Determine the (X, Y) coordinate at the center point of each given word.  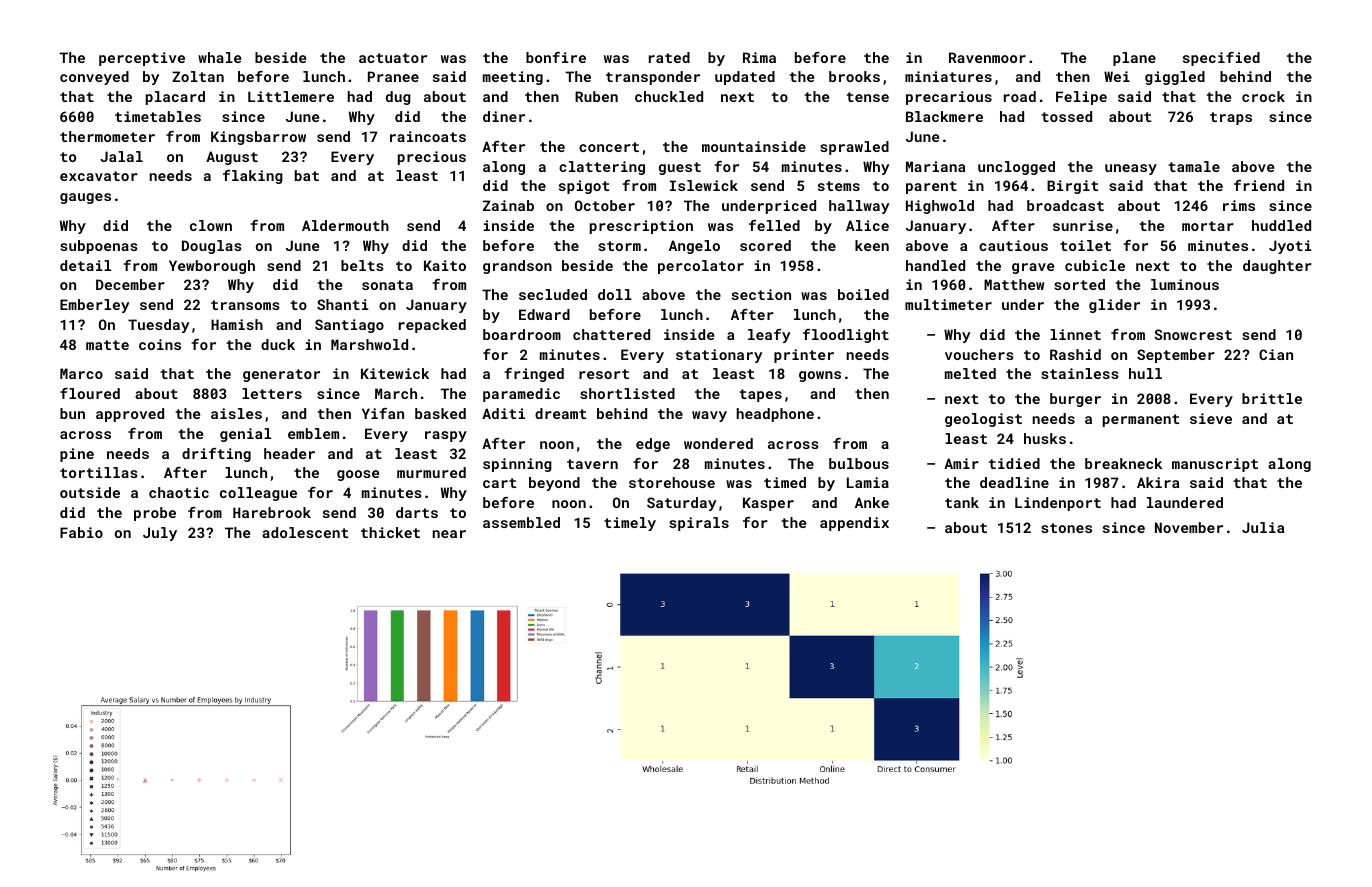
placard (175, 98)
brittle (1272, 398)
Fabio (81, 532)
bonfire (556, 57)
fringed (534, 375)
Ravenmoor (987, 57)
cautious (1013, 245)
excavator (99, 176)
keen (872, 245)
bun (72, 413)
